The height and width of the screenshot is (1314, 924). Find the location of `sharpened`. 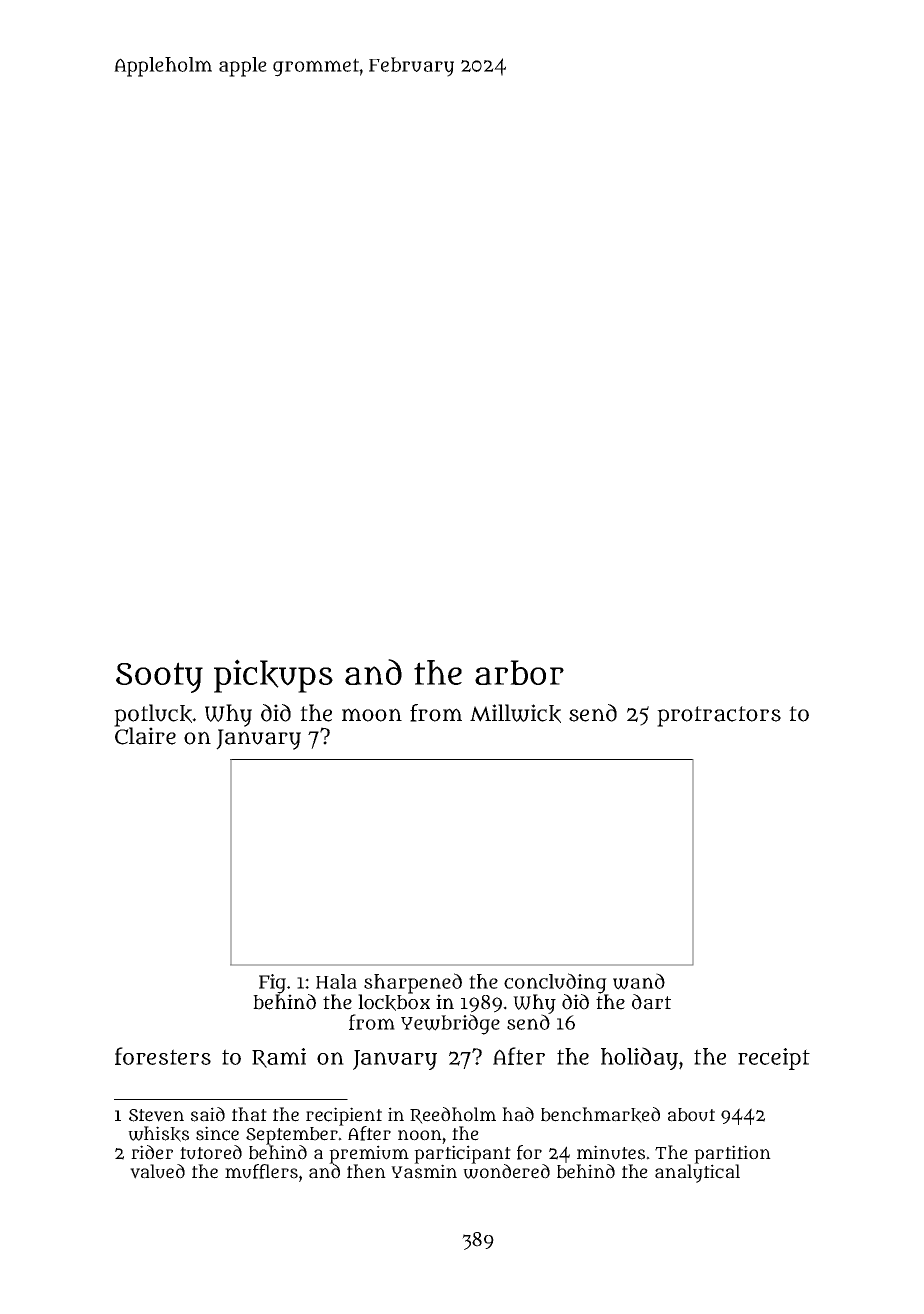

sharpened is located at coordinates (413, 983).
